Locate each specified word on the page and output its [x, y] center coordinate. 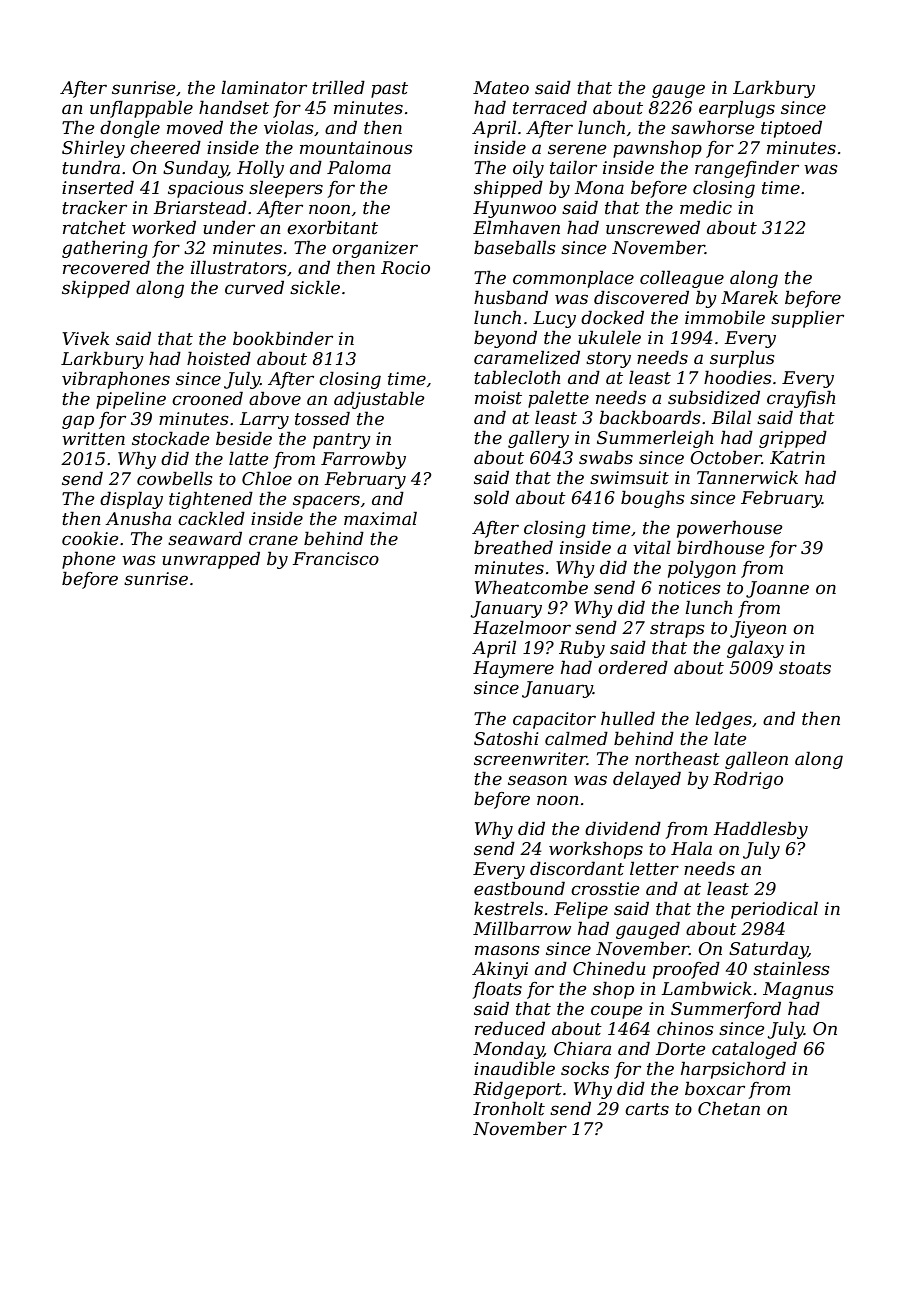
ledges [723, 720]
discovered [641, 297]
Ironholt [509, 1108]
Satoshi [506, 738]
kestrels [508, 908]
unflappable [141, 109]
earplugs [737, 109]
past [389, 90]
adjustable [379, 400]
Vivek [85, 339]
